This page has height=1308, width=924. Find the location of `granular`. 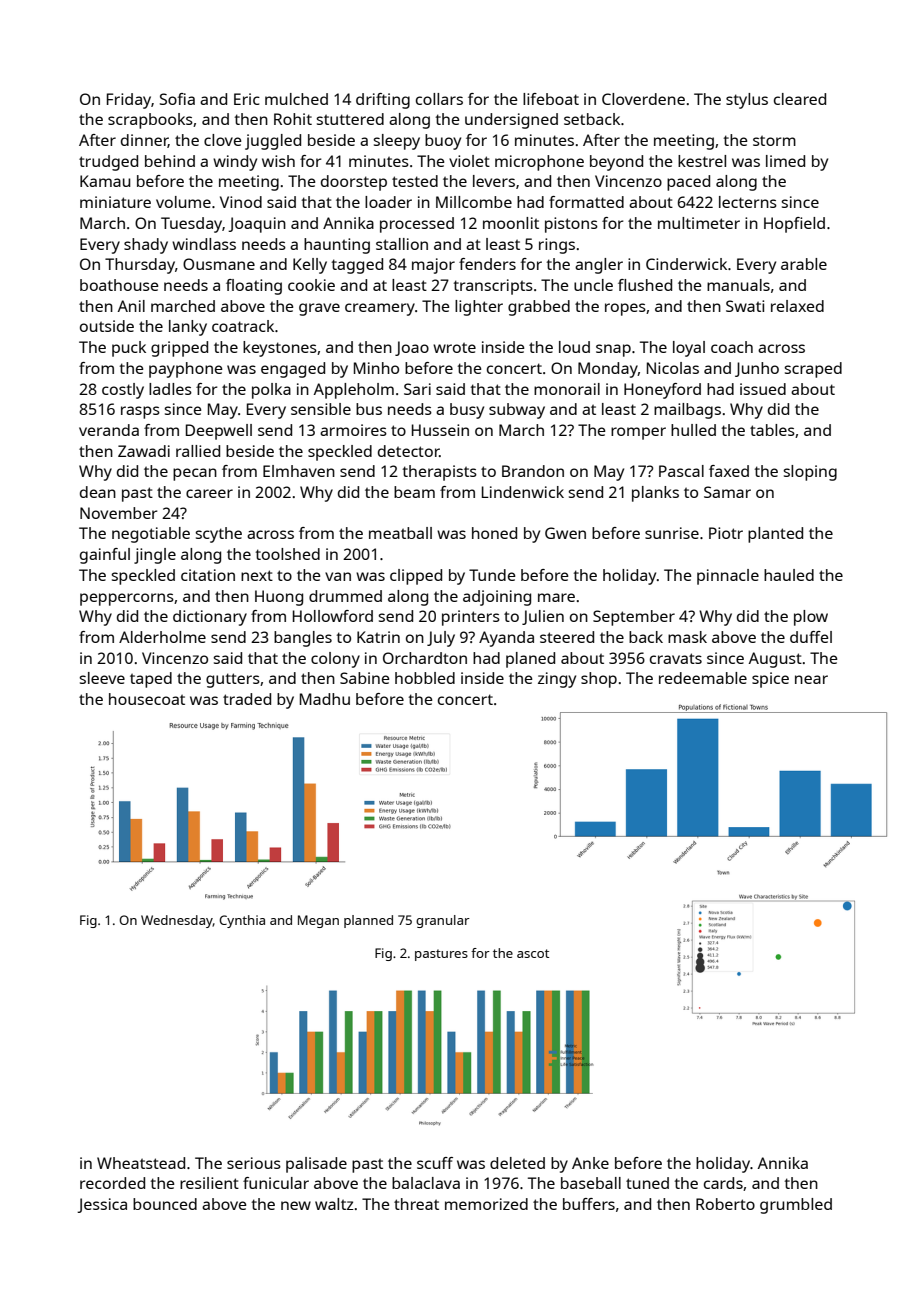

granular is located at coordinates (443, 921).
